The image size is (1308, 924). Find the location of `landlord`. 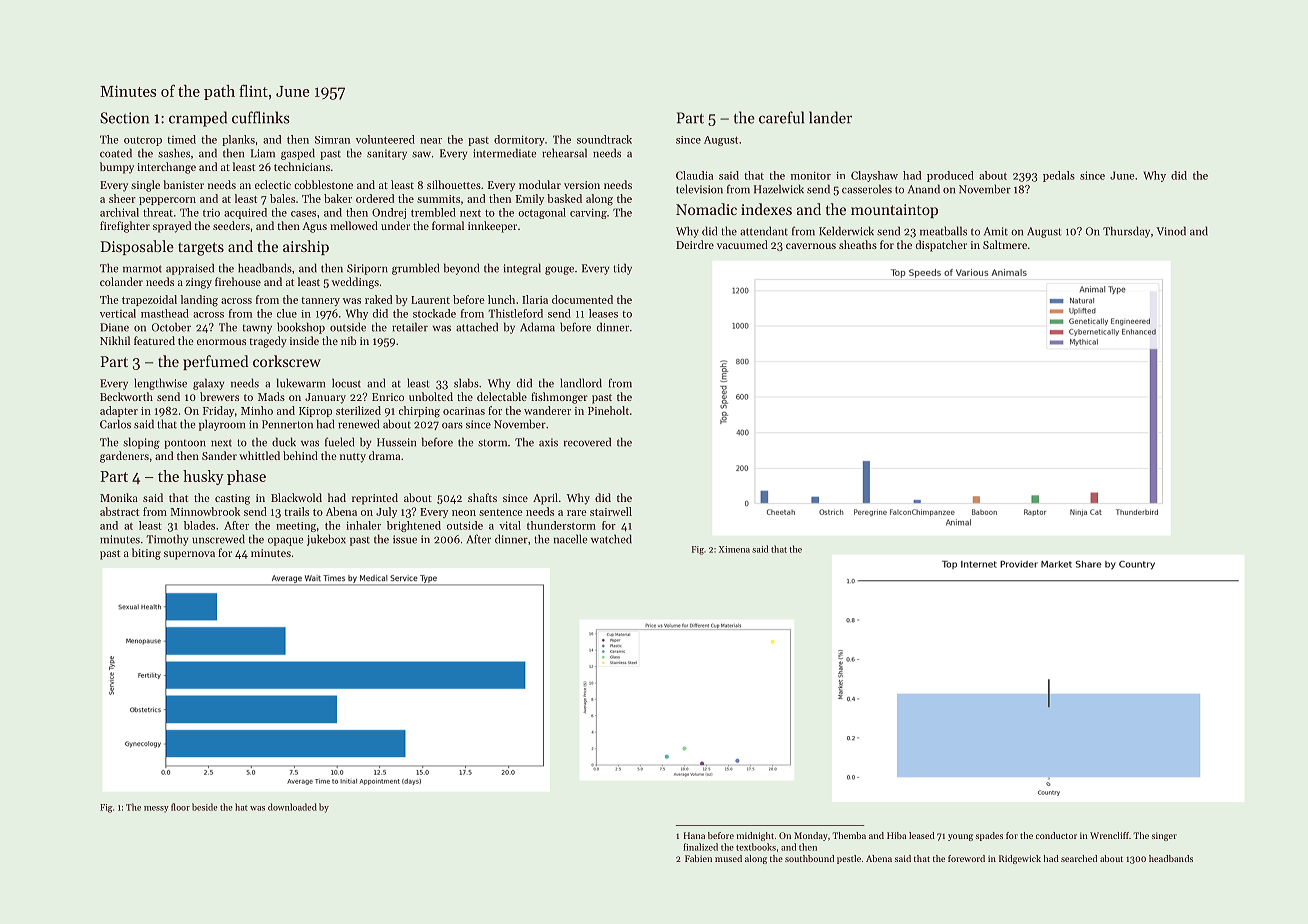

landlord is located at coordinates (581, 383).
